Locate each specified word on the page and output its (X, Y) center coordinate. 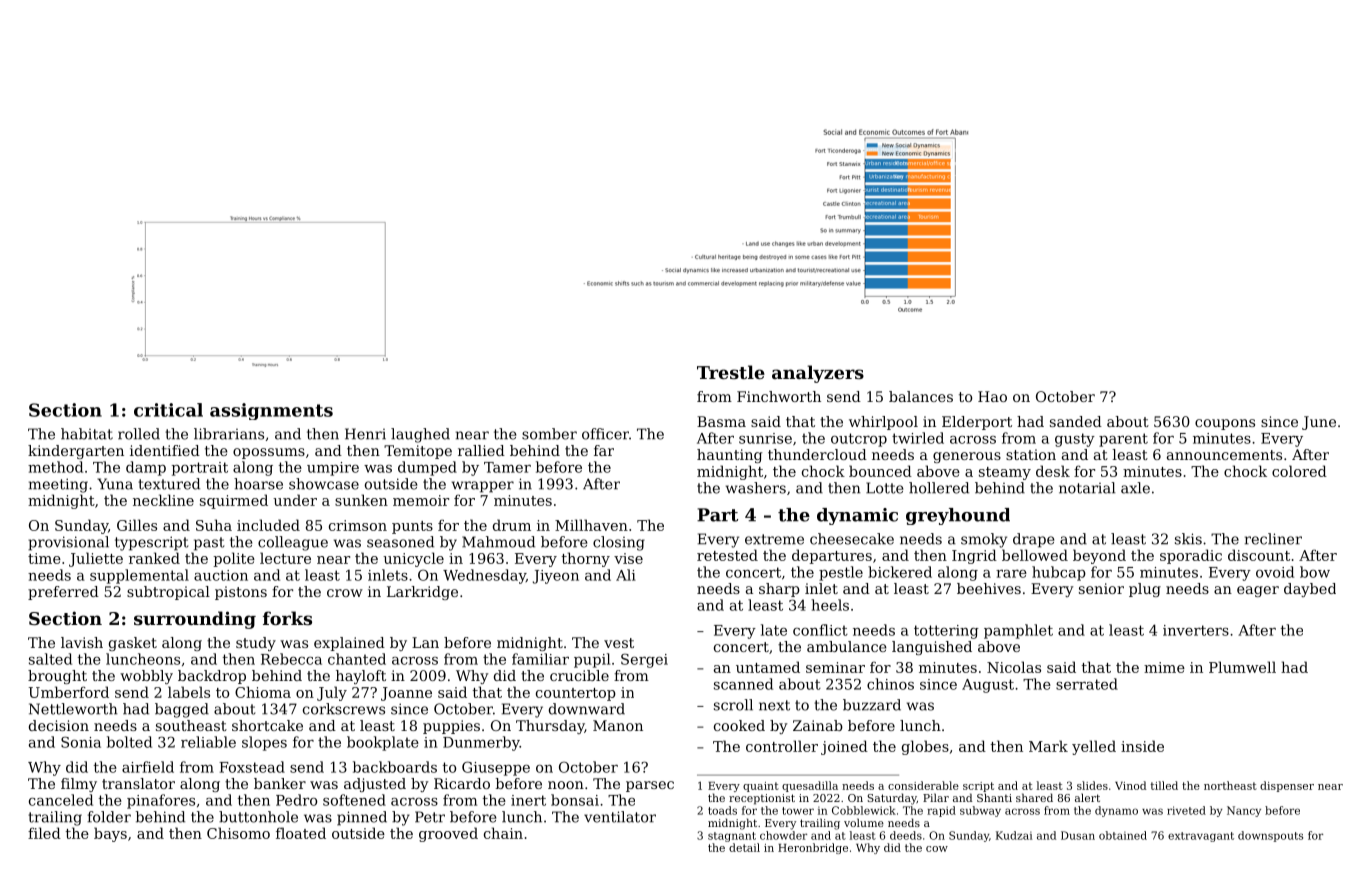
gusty (1075, 440)
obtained (1123, 835)
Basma (721, 421)
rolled (139, 434)
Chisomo (238, 833)
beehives (989, 588)
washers (756, 488)
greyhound (958, 516)
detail (744, 847)
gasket (133, 644)
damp (146, 468)
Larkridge (422, 593)
